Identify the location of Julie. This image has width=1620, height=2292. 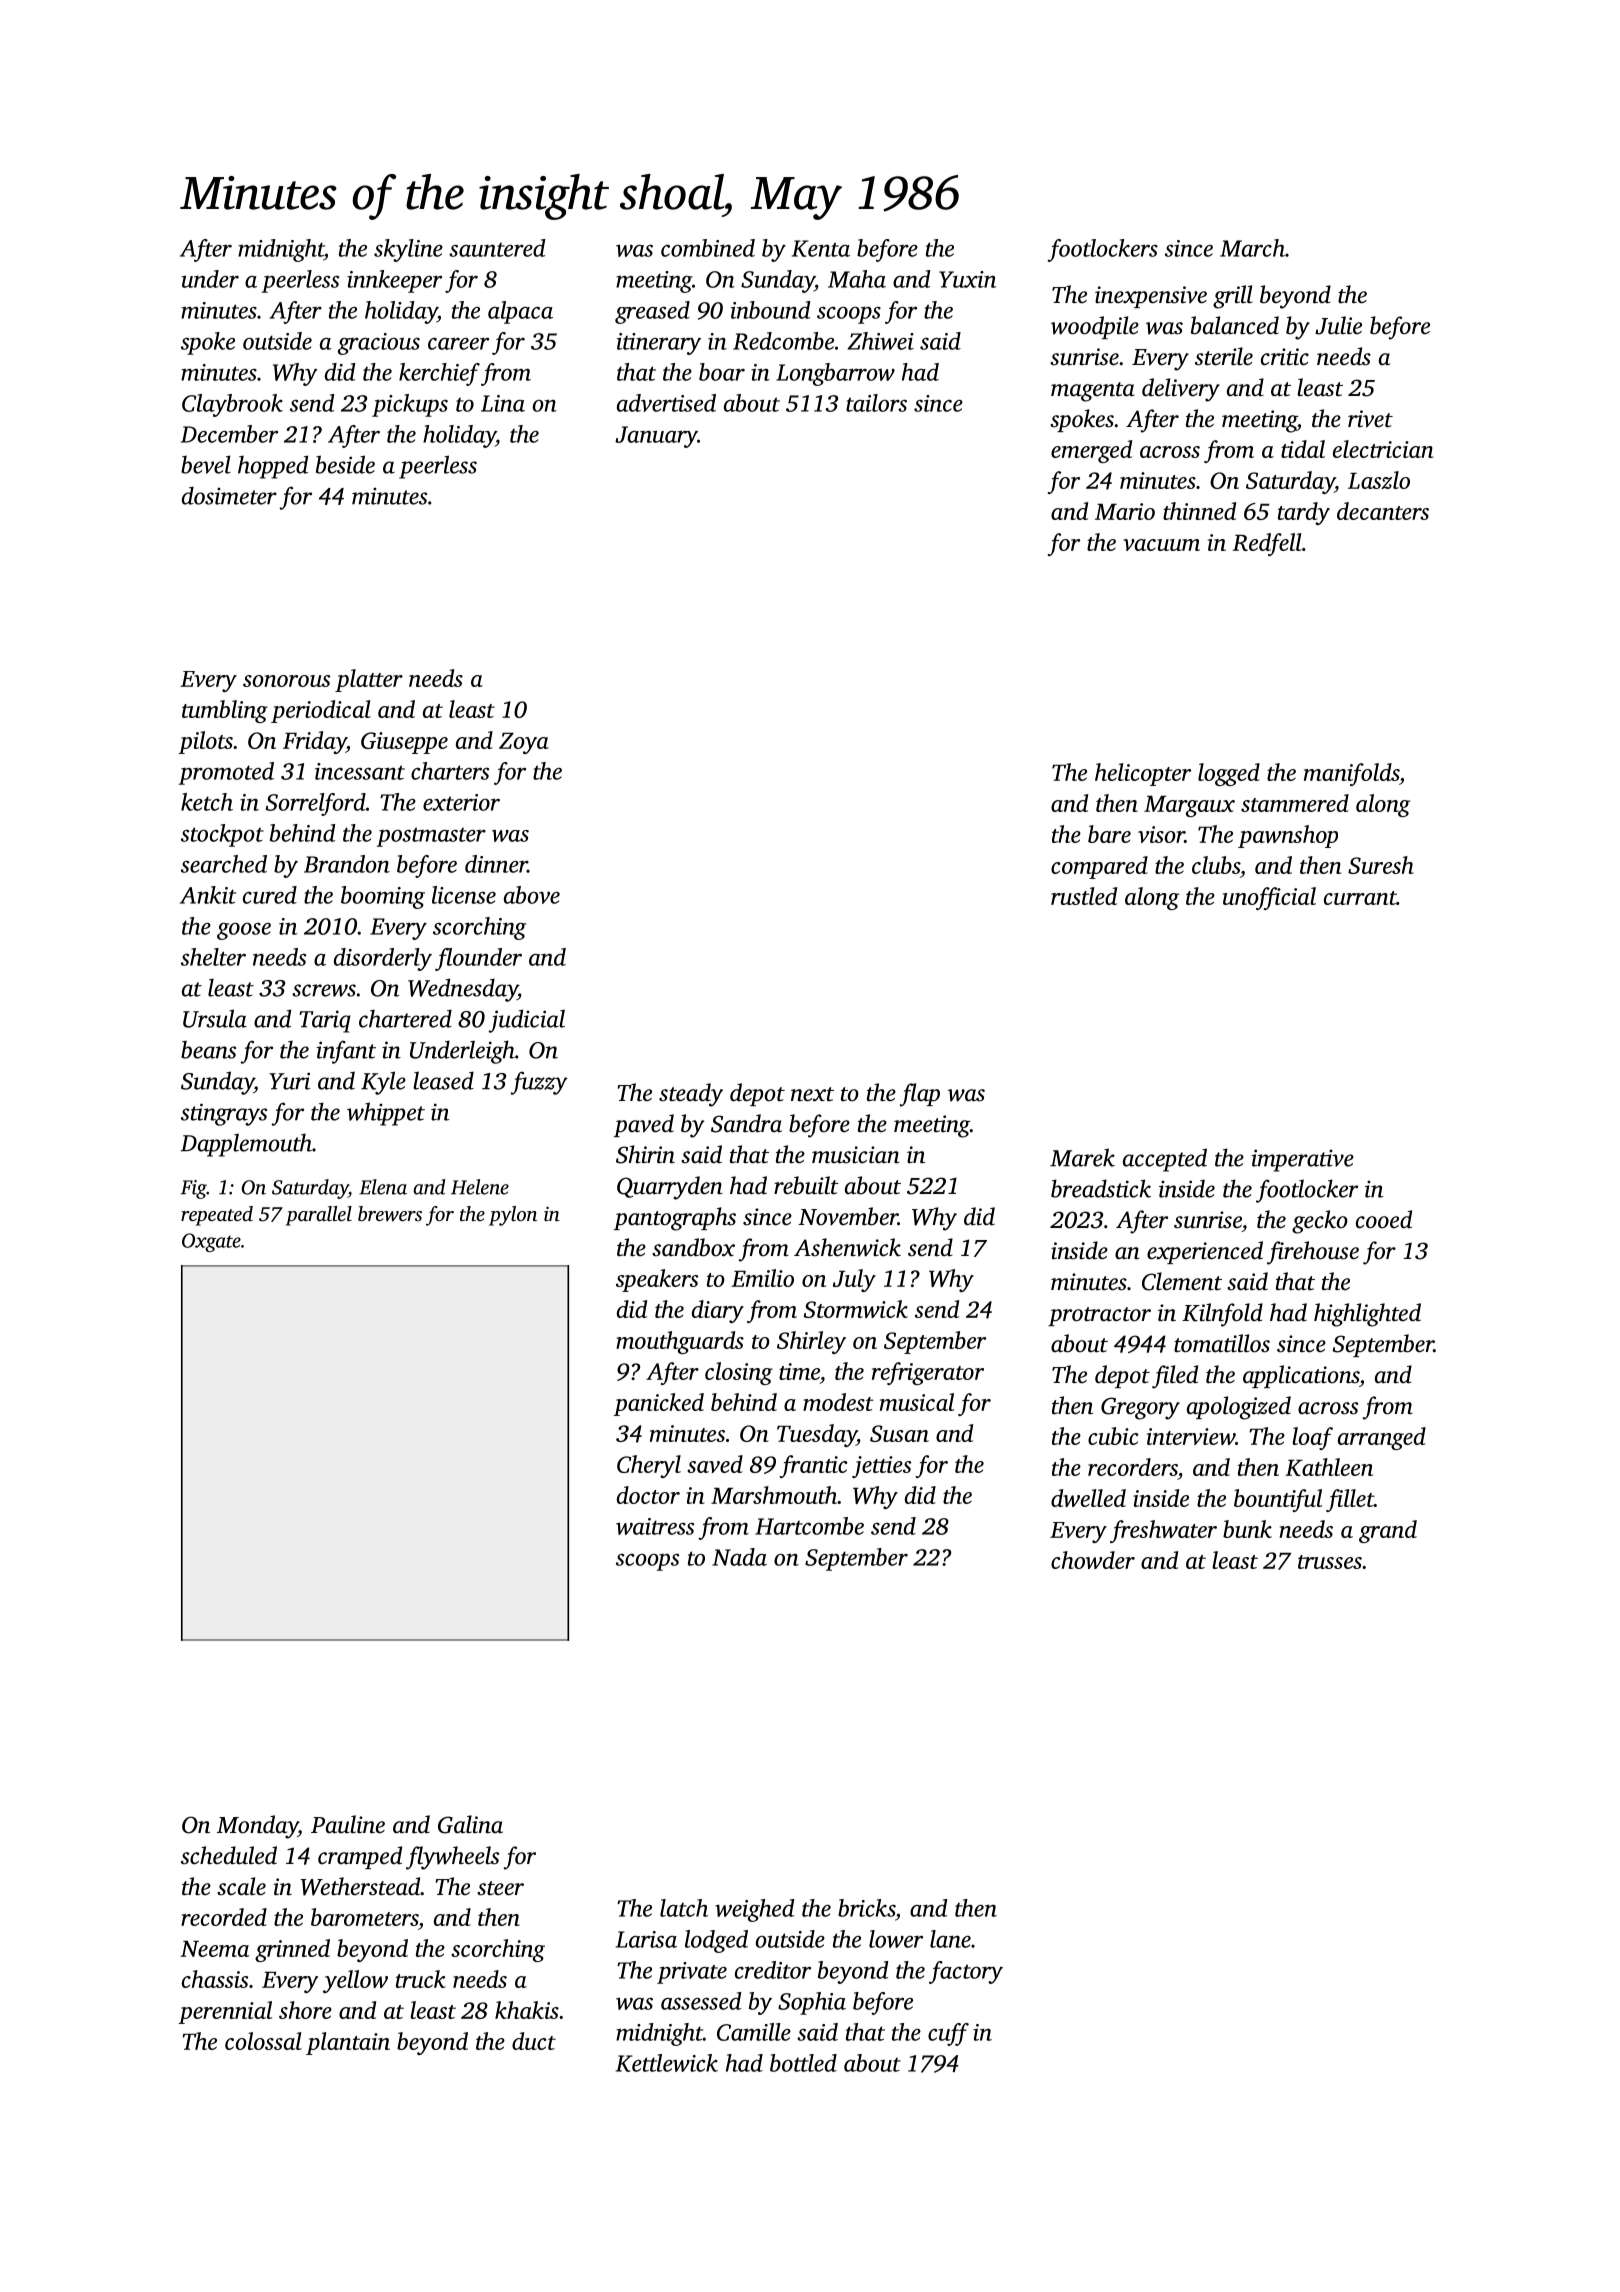
(1338, 325).
